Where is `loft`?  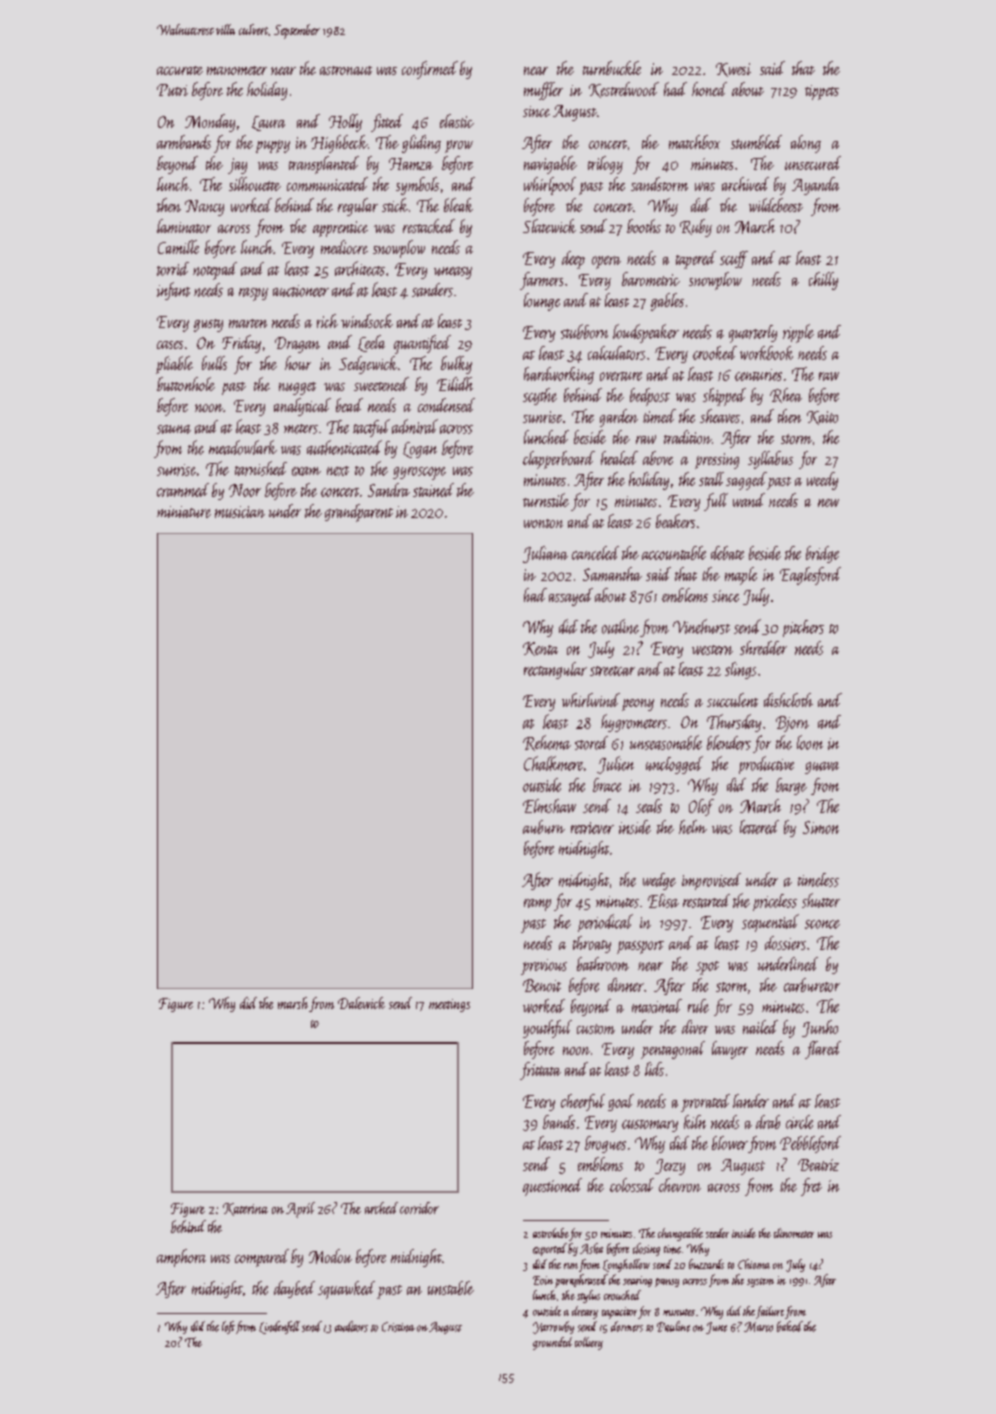 loft is located at coordinates (228, 1327).
